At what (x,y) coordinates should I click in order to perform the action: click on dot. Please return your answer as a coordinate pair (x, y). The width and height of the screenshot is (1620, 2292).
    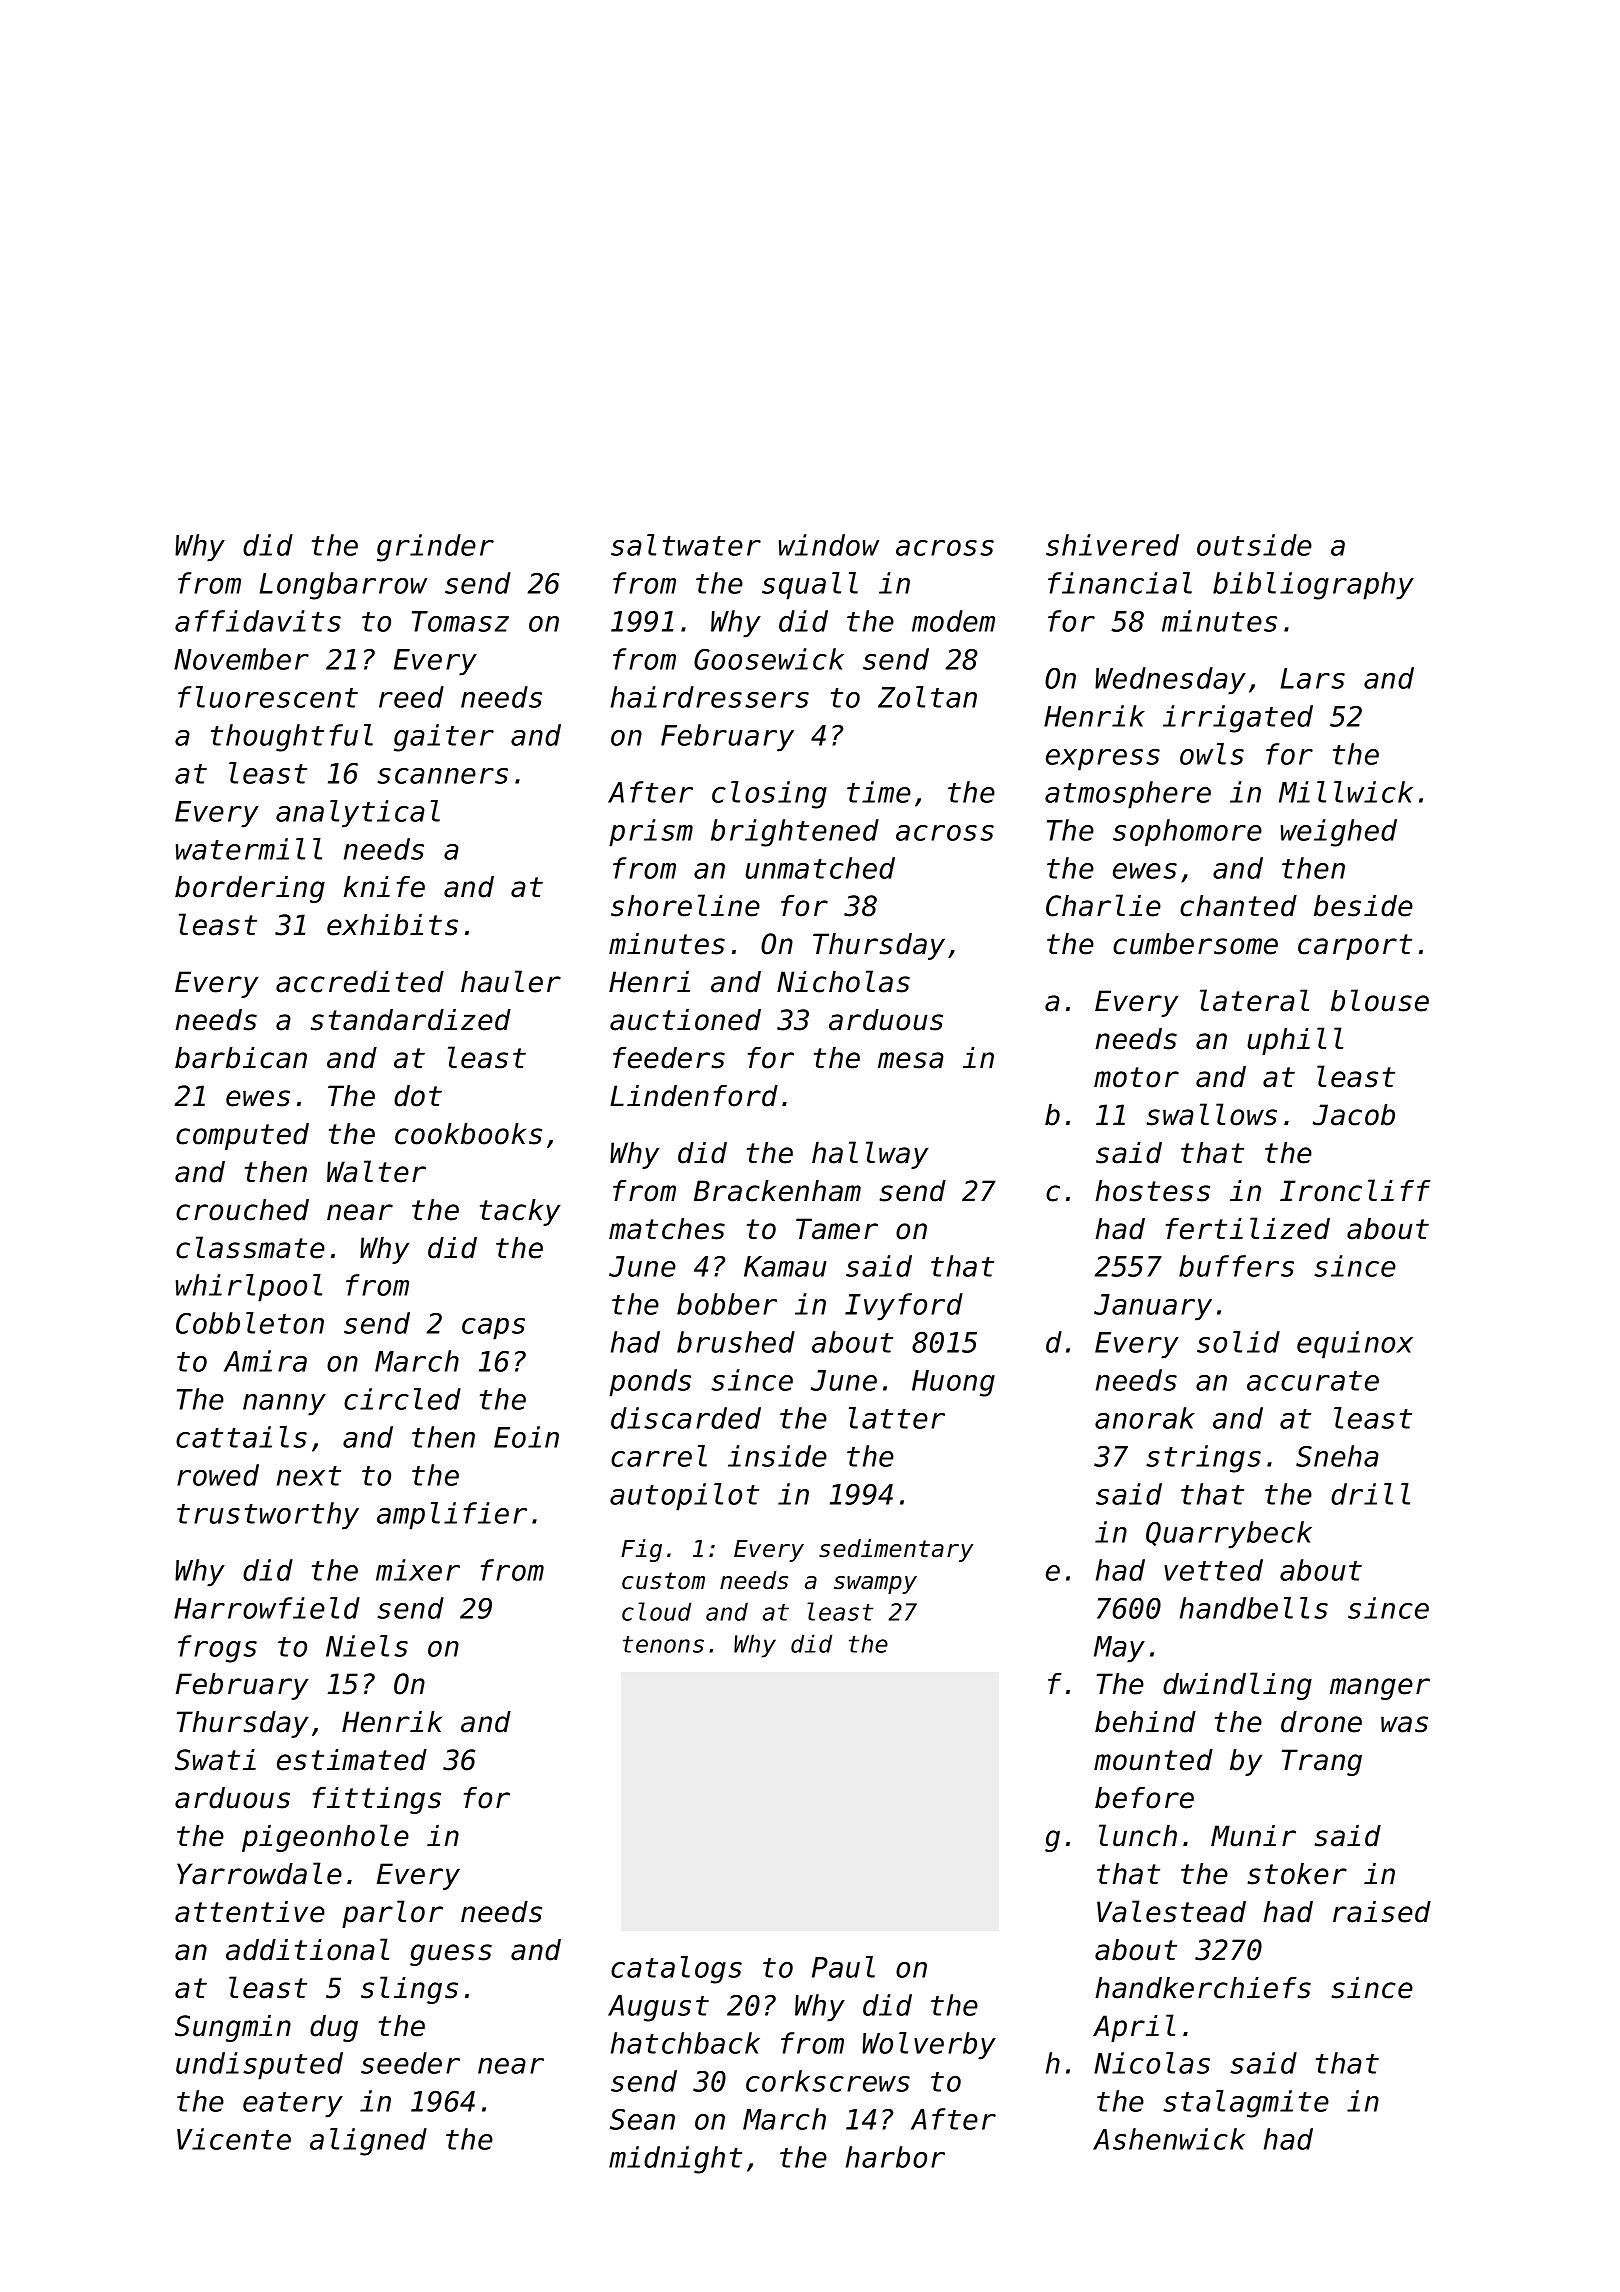
    Looking at the image, I should click on (418, 1096).
